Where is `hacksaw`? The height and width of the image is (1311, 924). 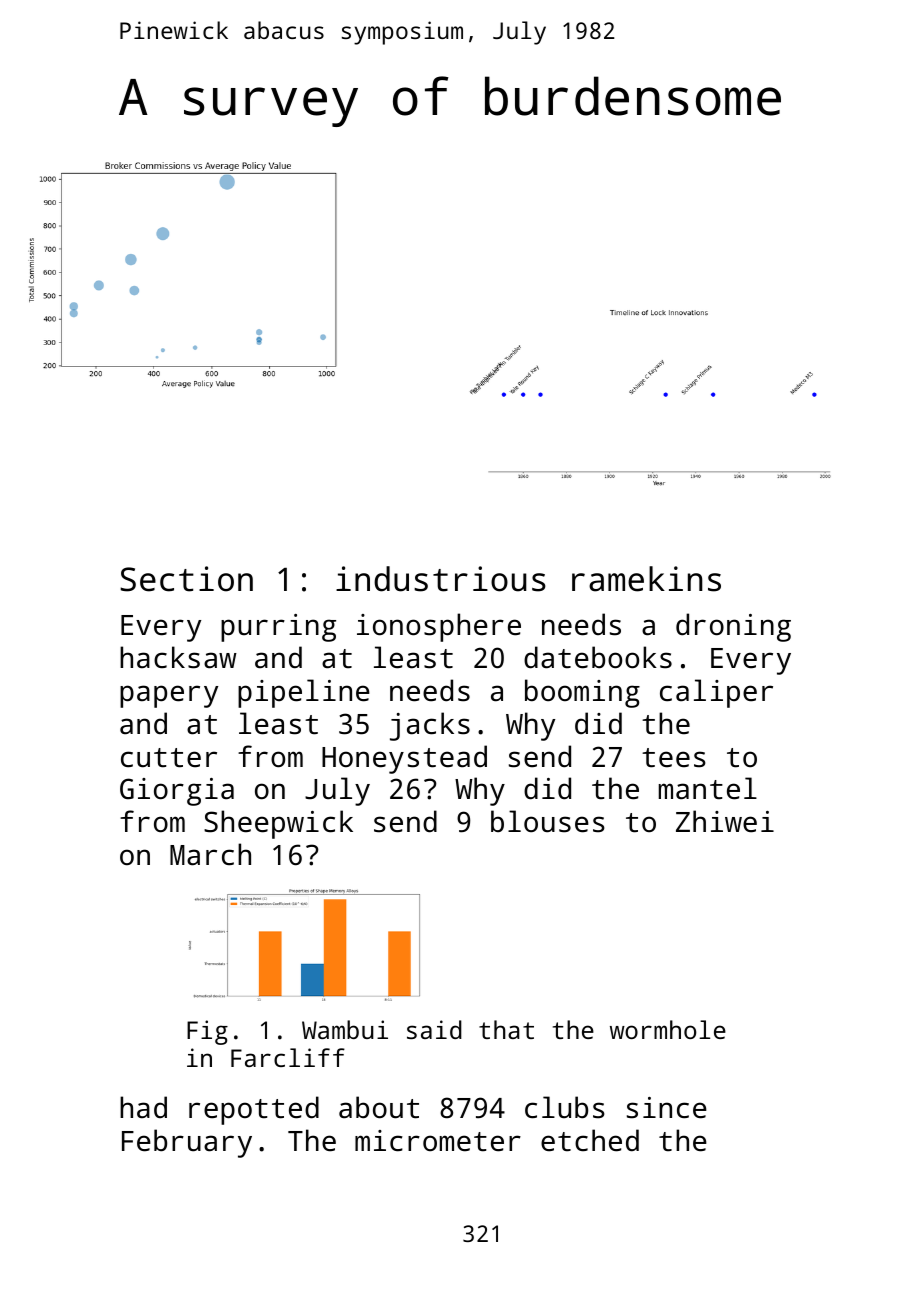
hacksaw is located at coordinates (178, 657).
